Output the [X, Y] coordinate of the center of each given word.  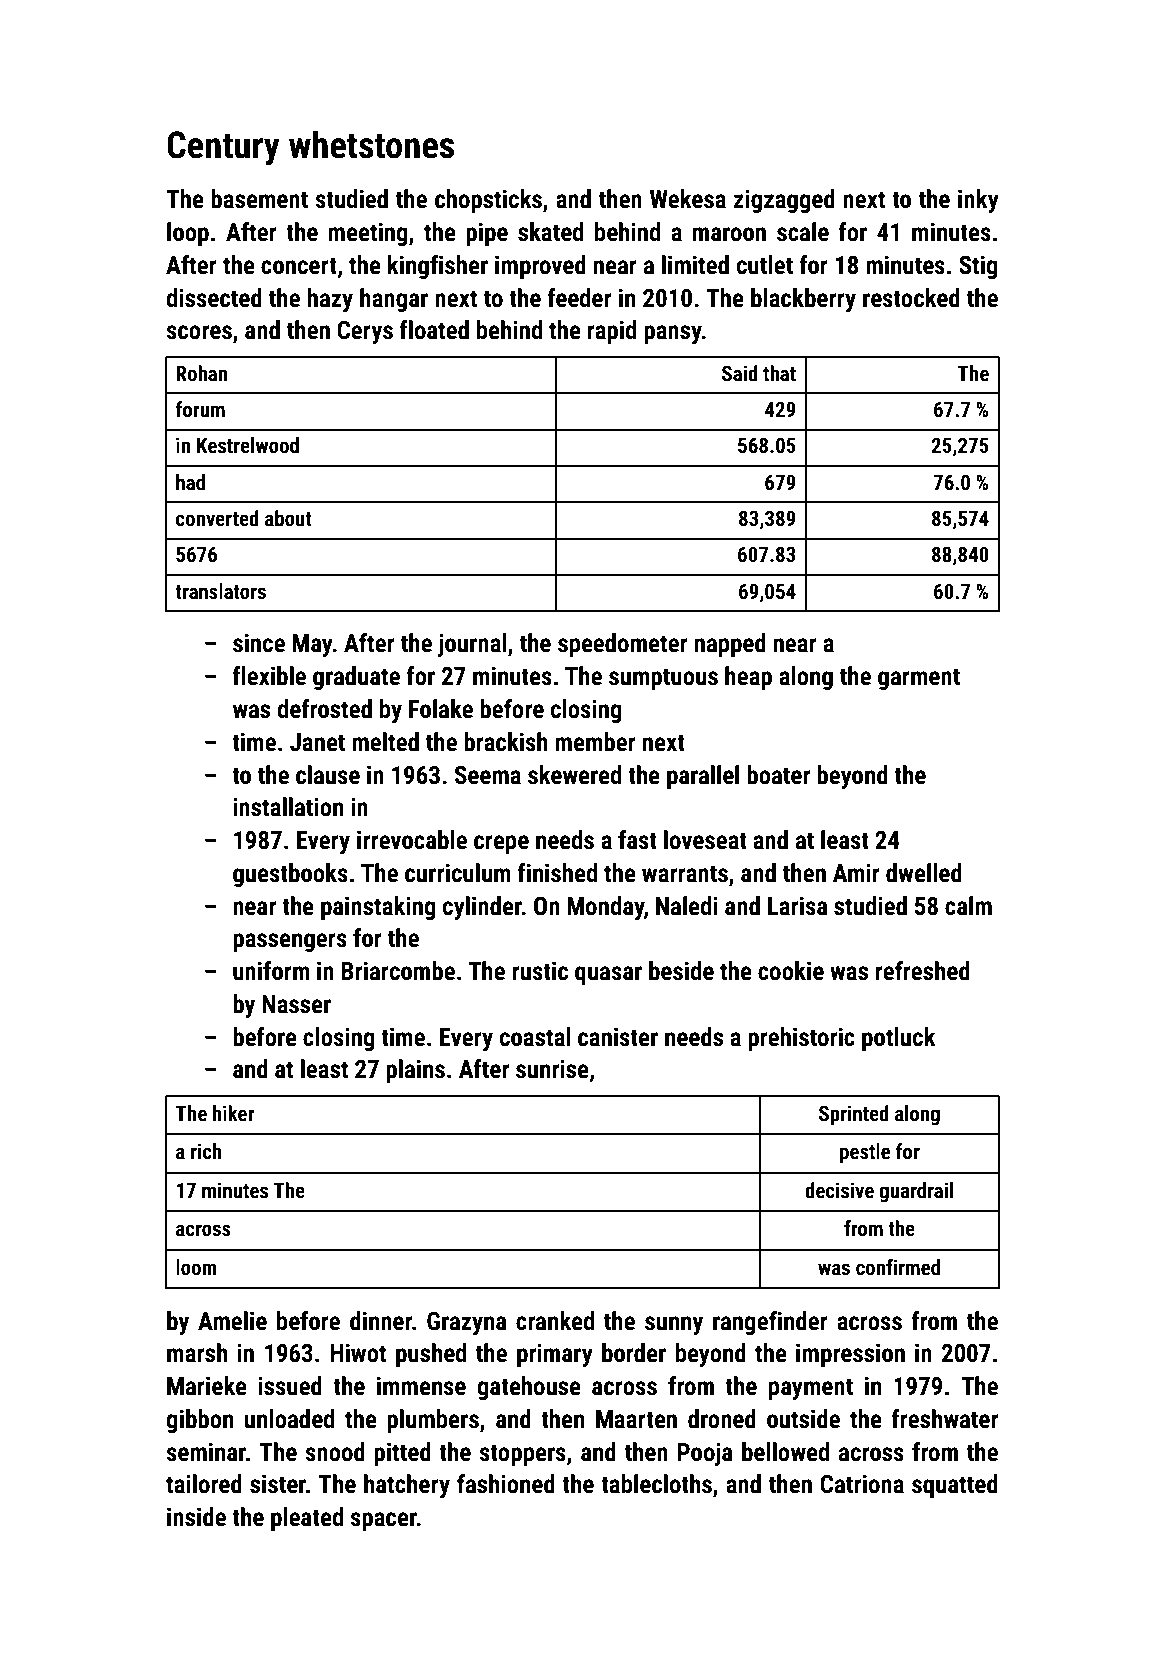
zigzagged [784, 201]
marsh [197, 1353]
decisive [839, 1190]
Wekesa [688, 199]
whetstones [371, 144]
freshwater [944, 1419]
